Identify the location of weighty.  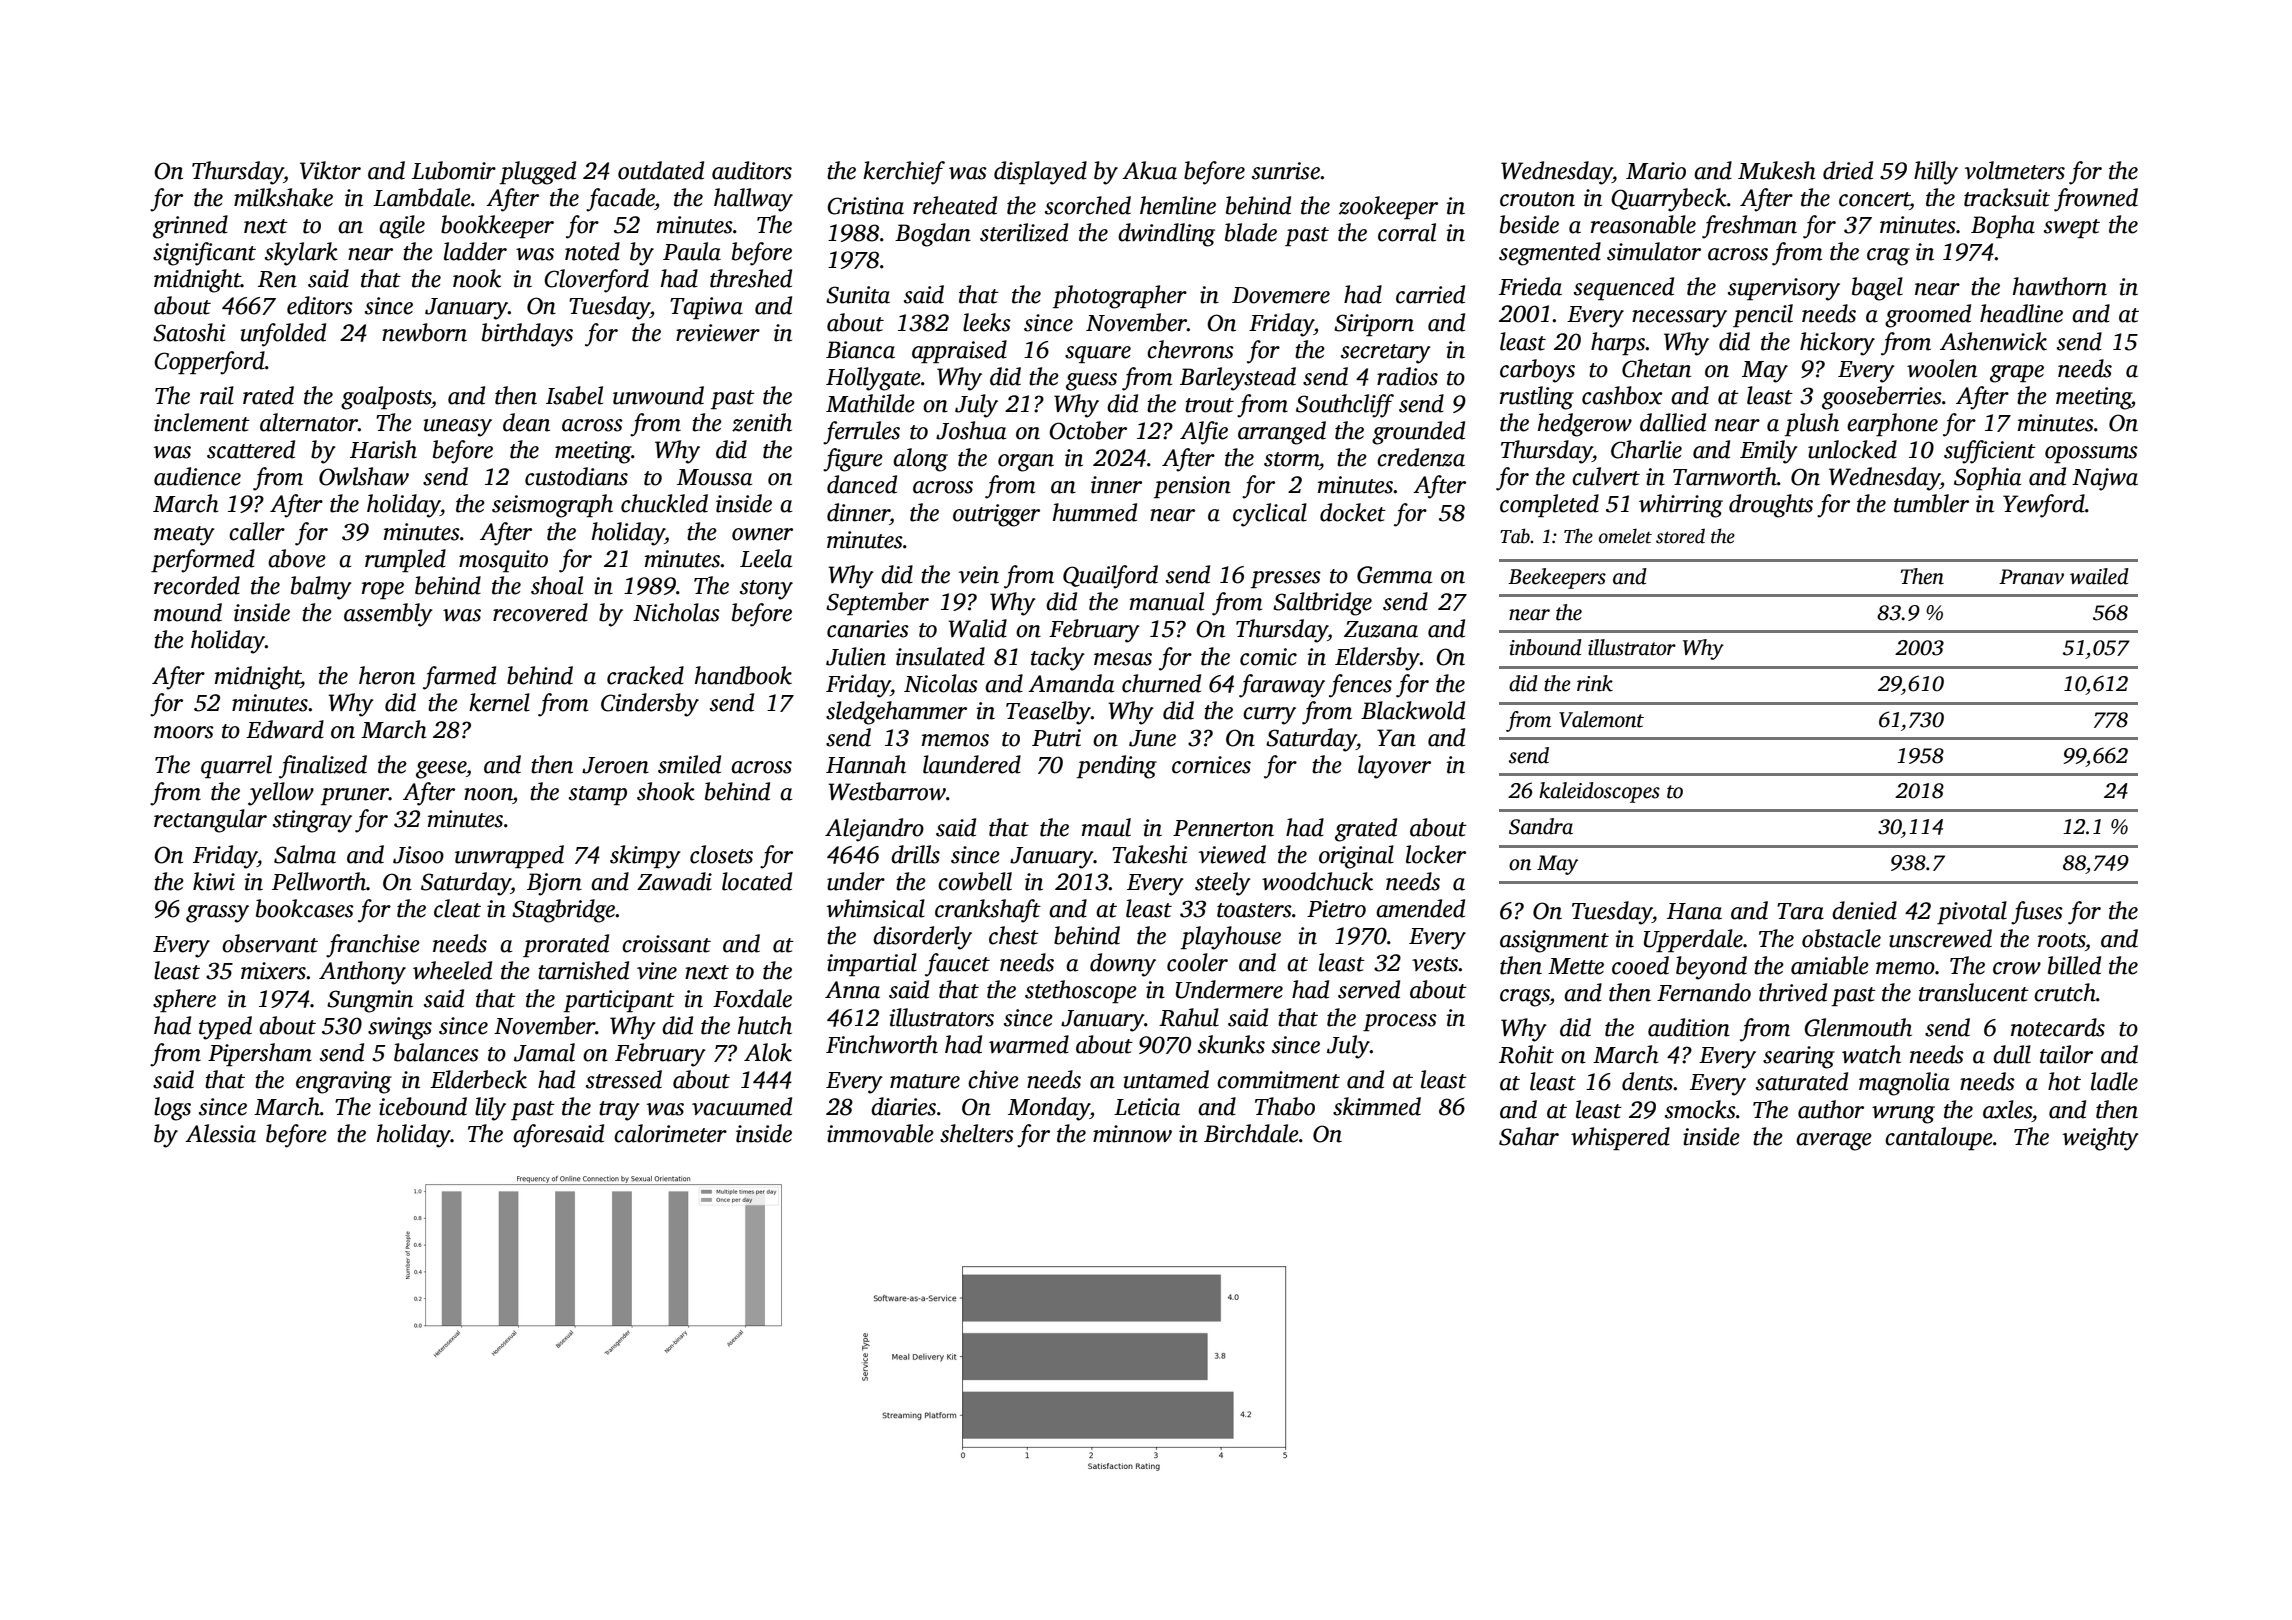
(2101, 1139).
